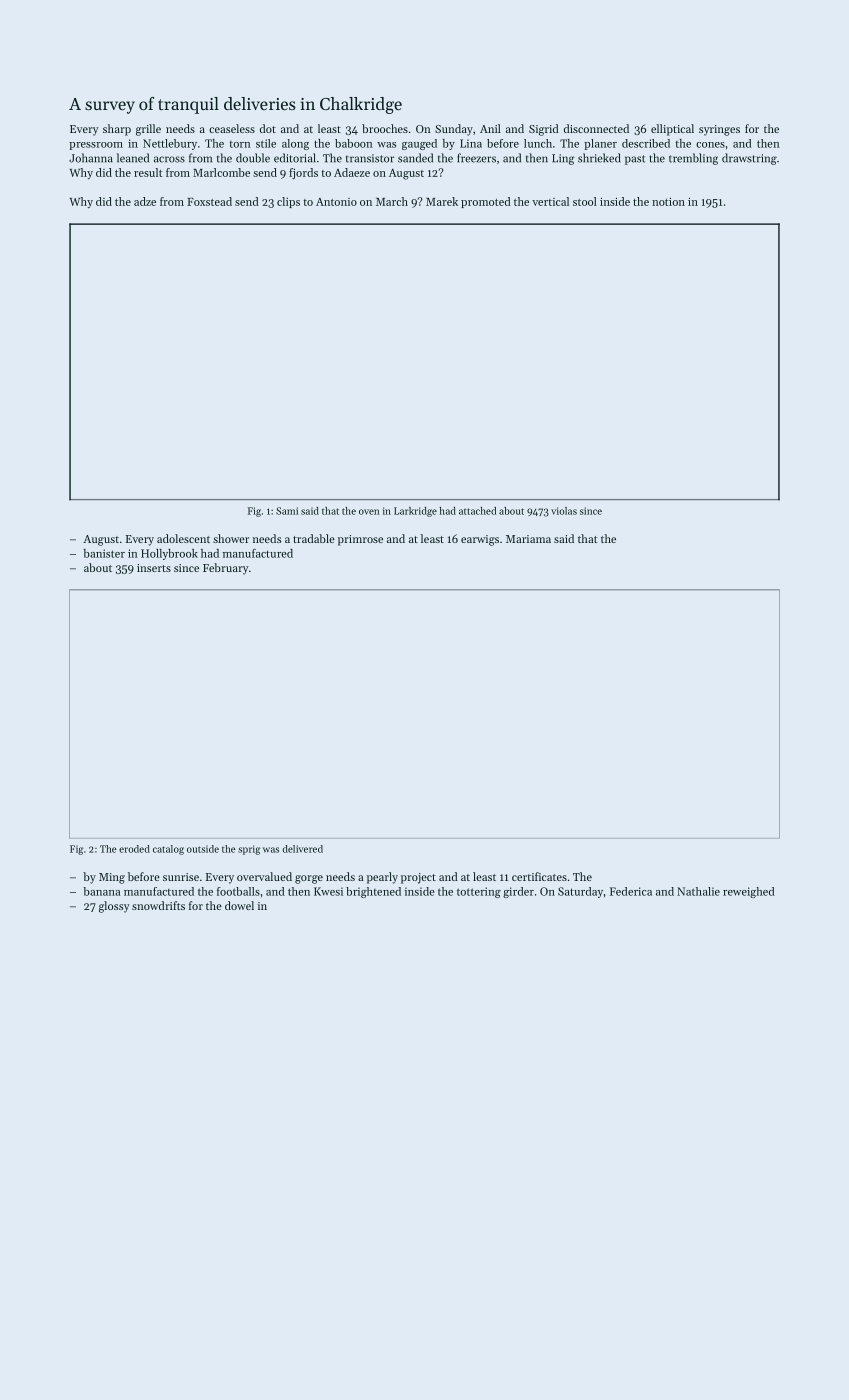  Describe the element at coordinates (117, 130) in the screenshot. I see `sharp` at that location.
